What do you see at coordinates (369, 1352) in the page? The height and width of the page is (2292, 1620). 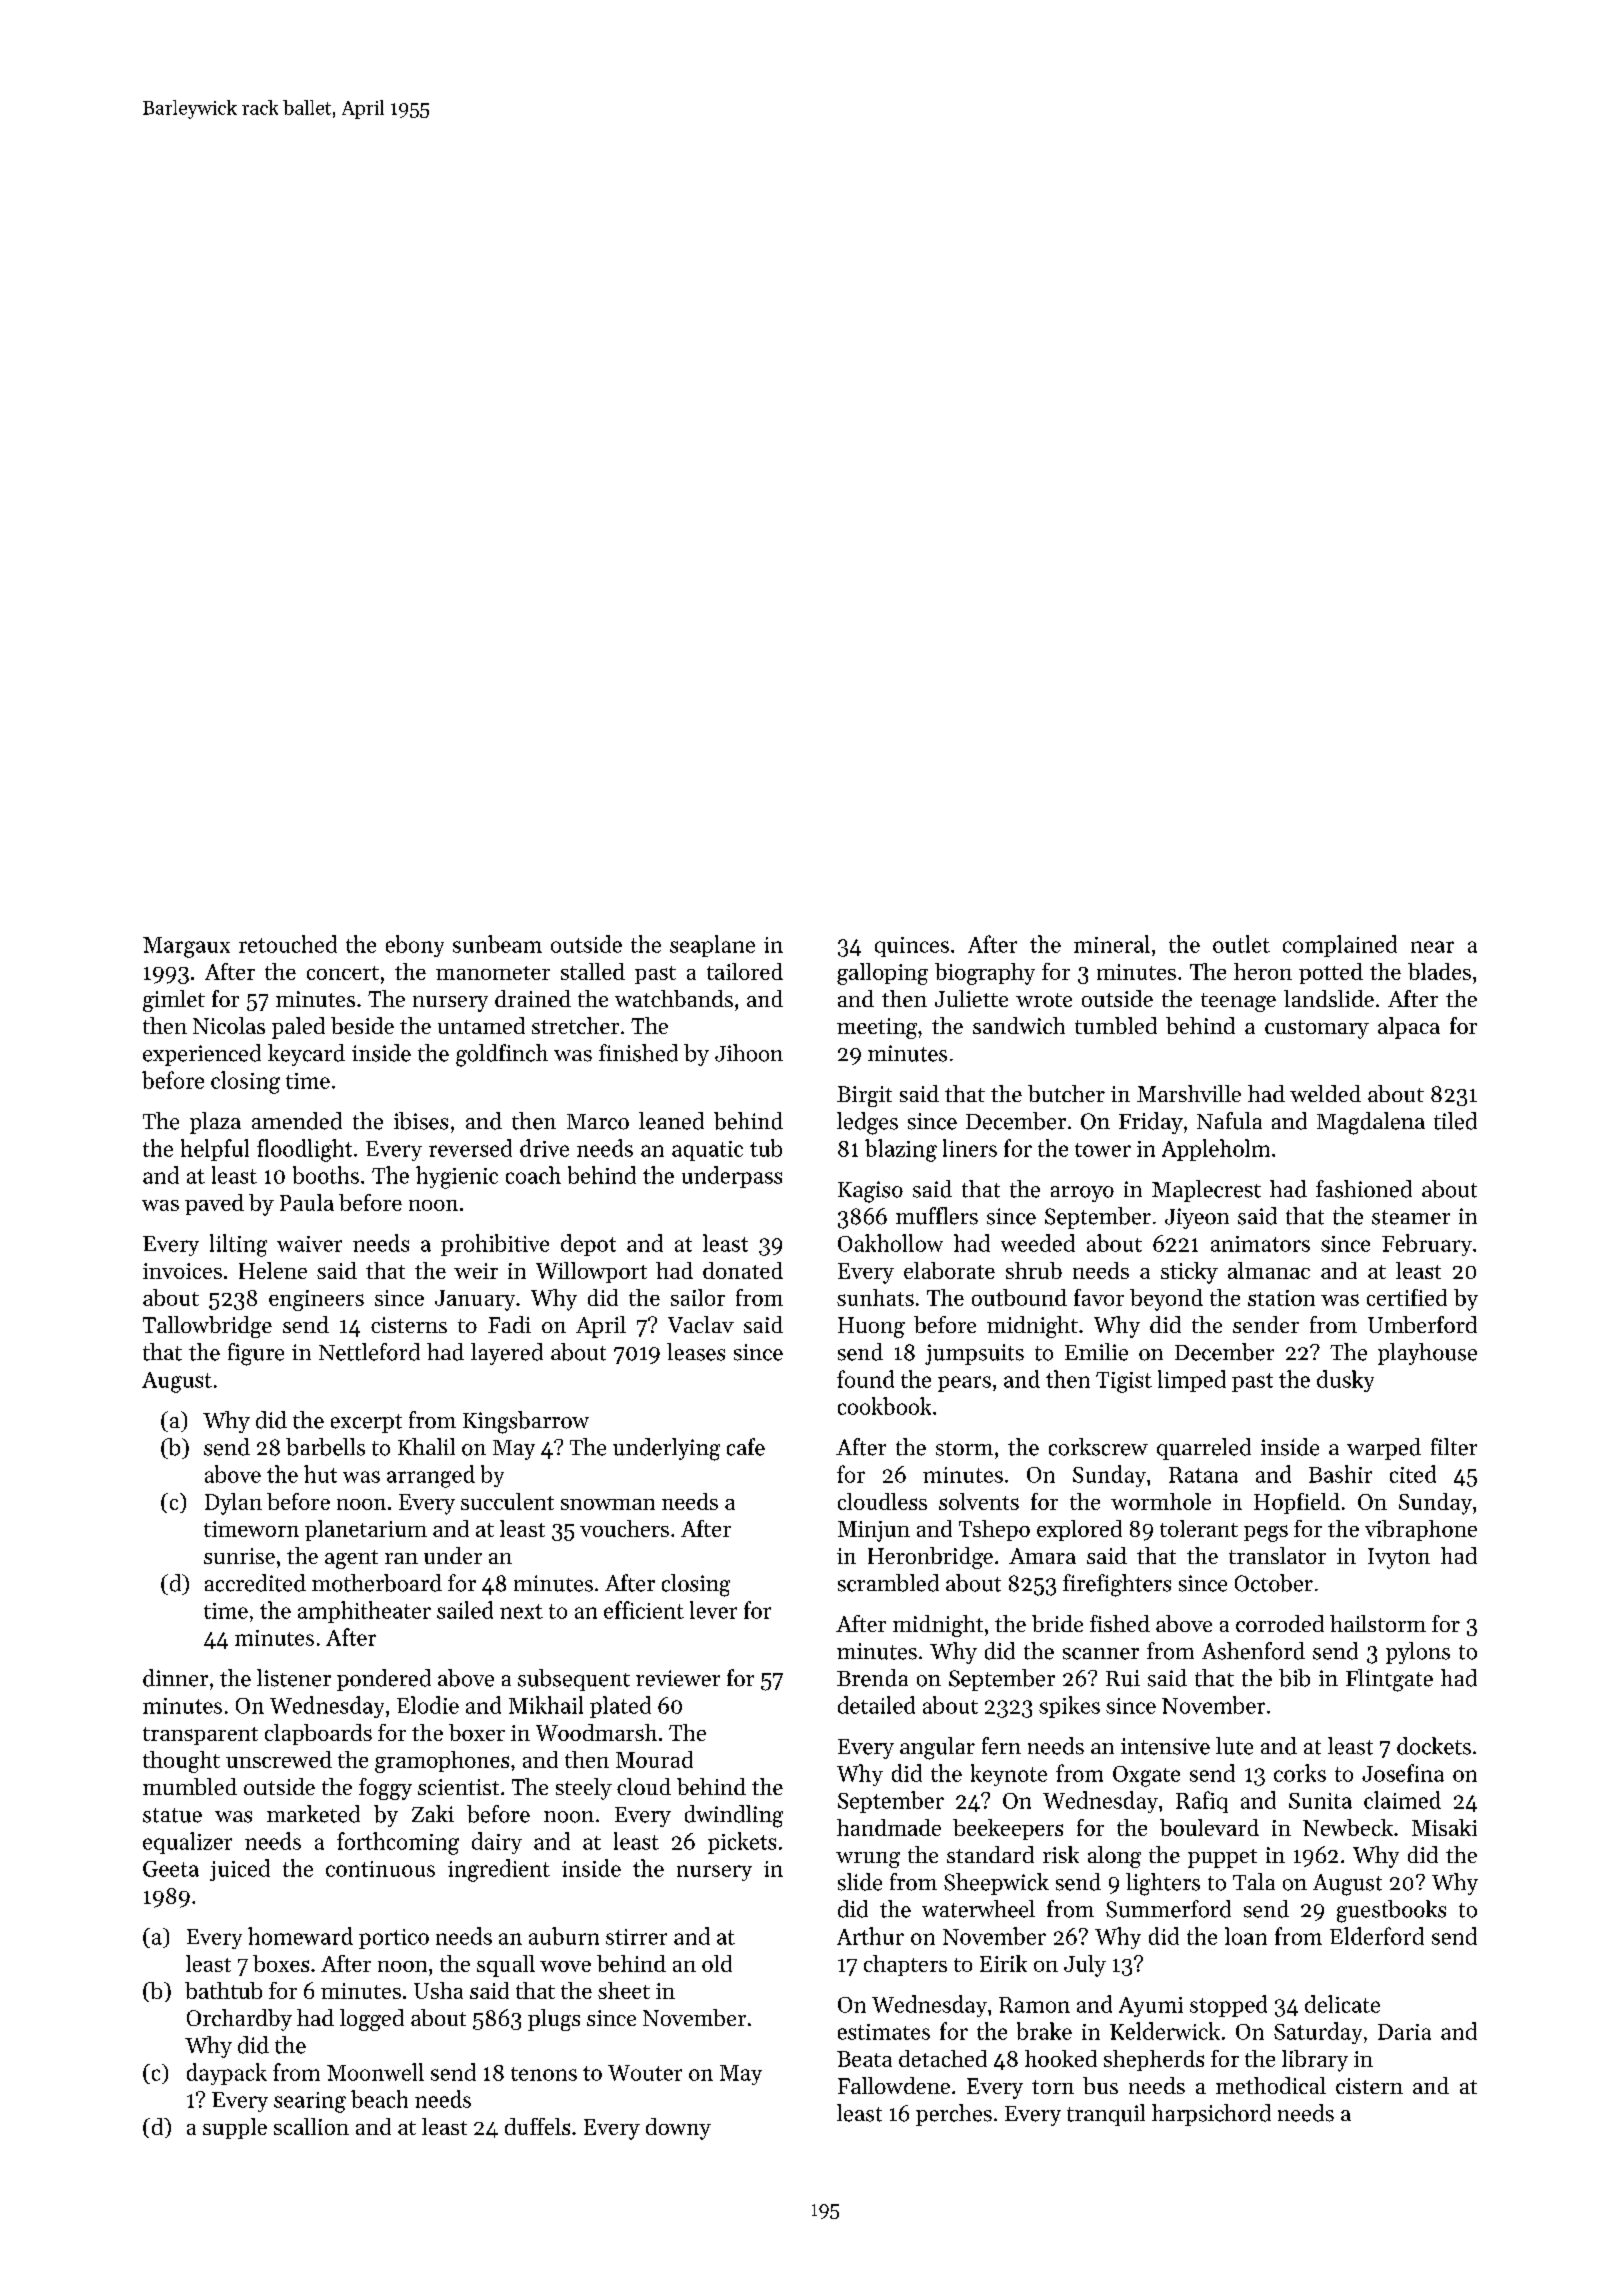 I see `Nettleford` at bounding box center [369, 1352].
